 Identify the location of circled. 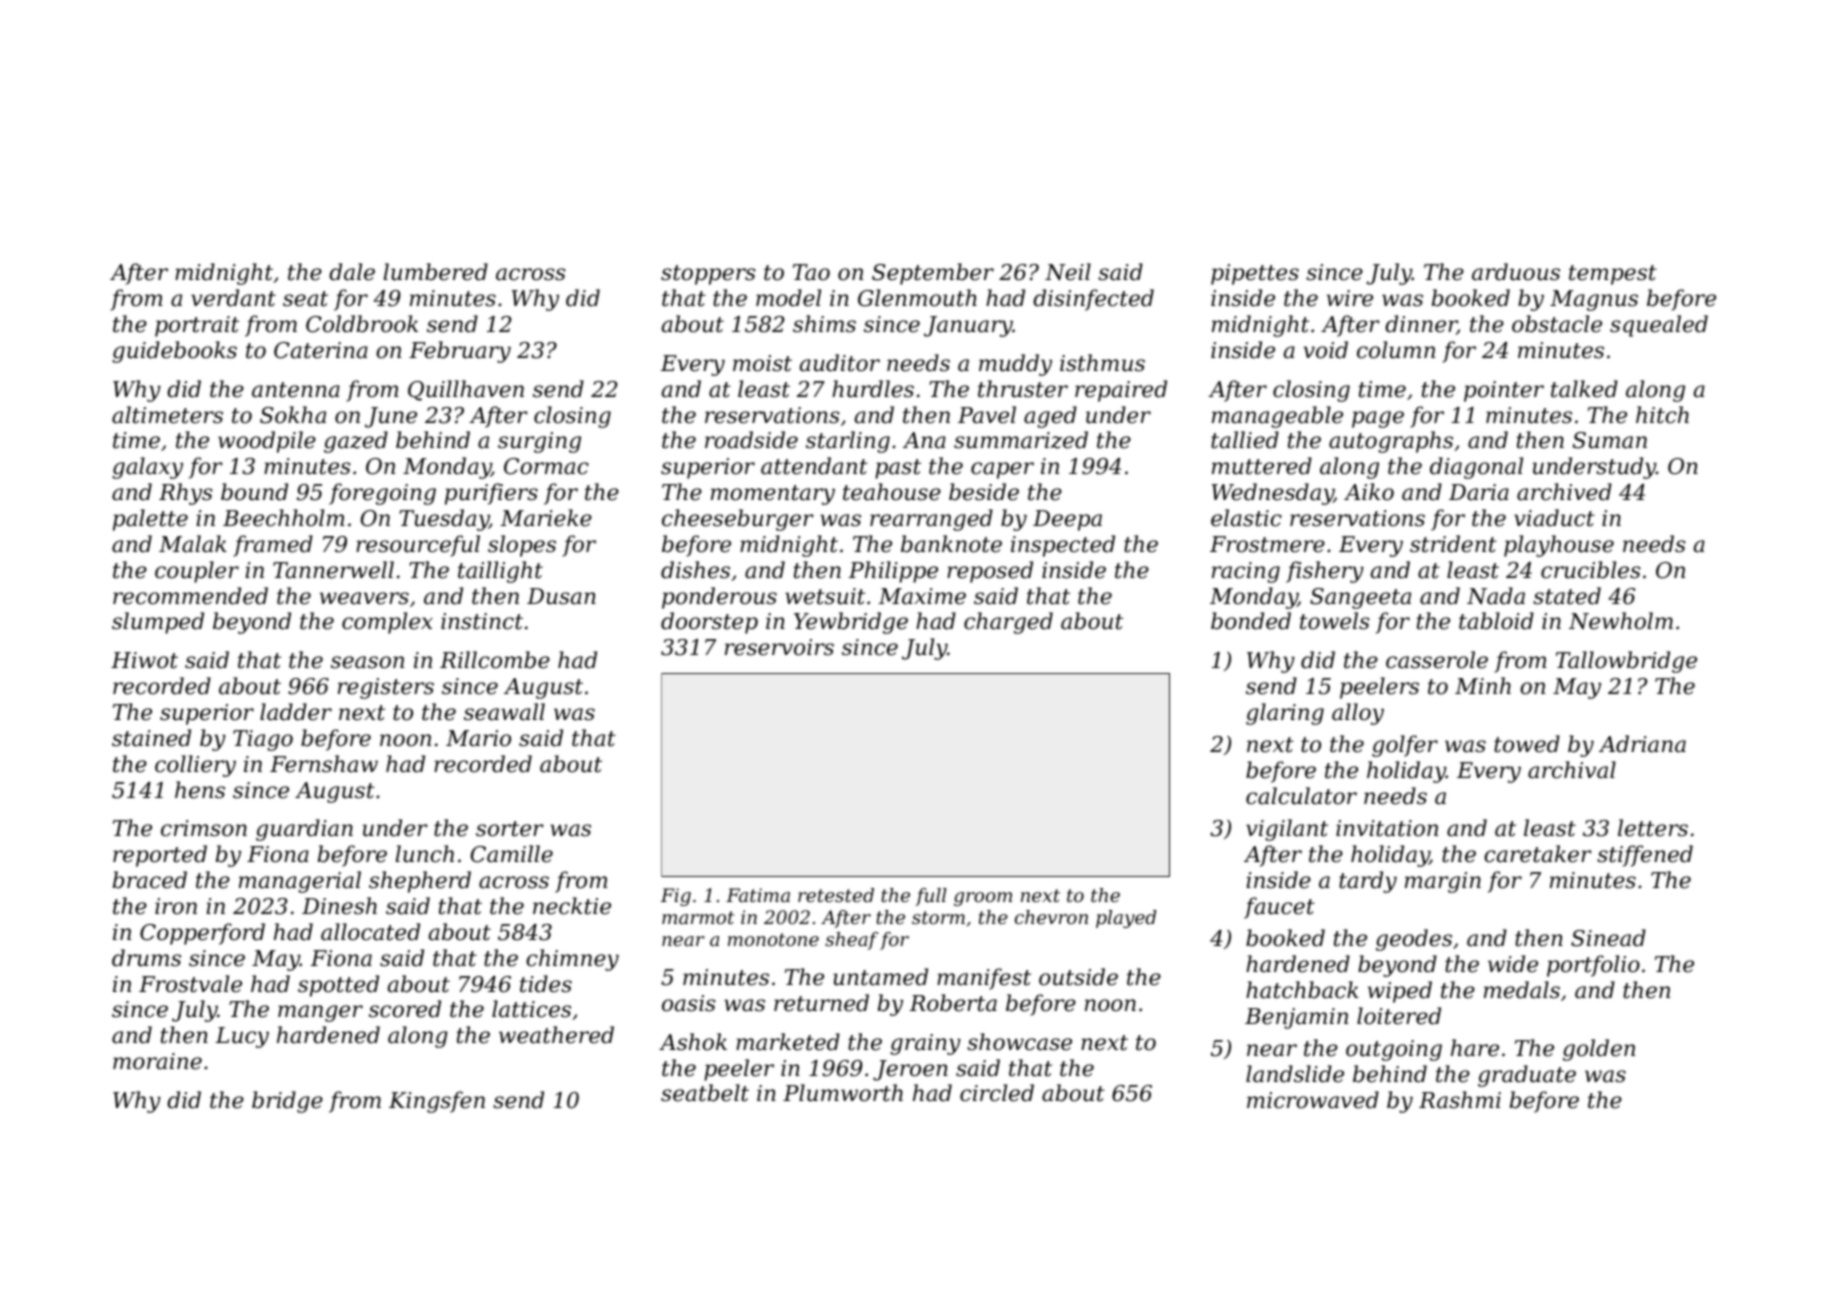
(997, 1093).
